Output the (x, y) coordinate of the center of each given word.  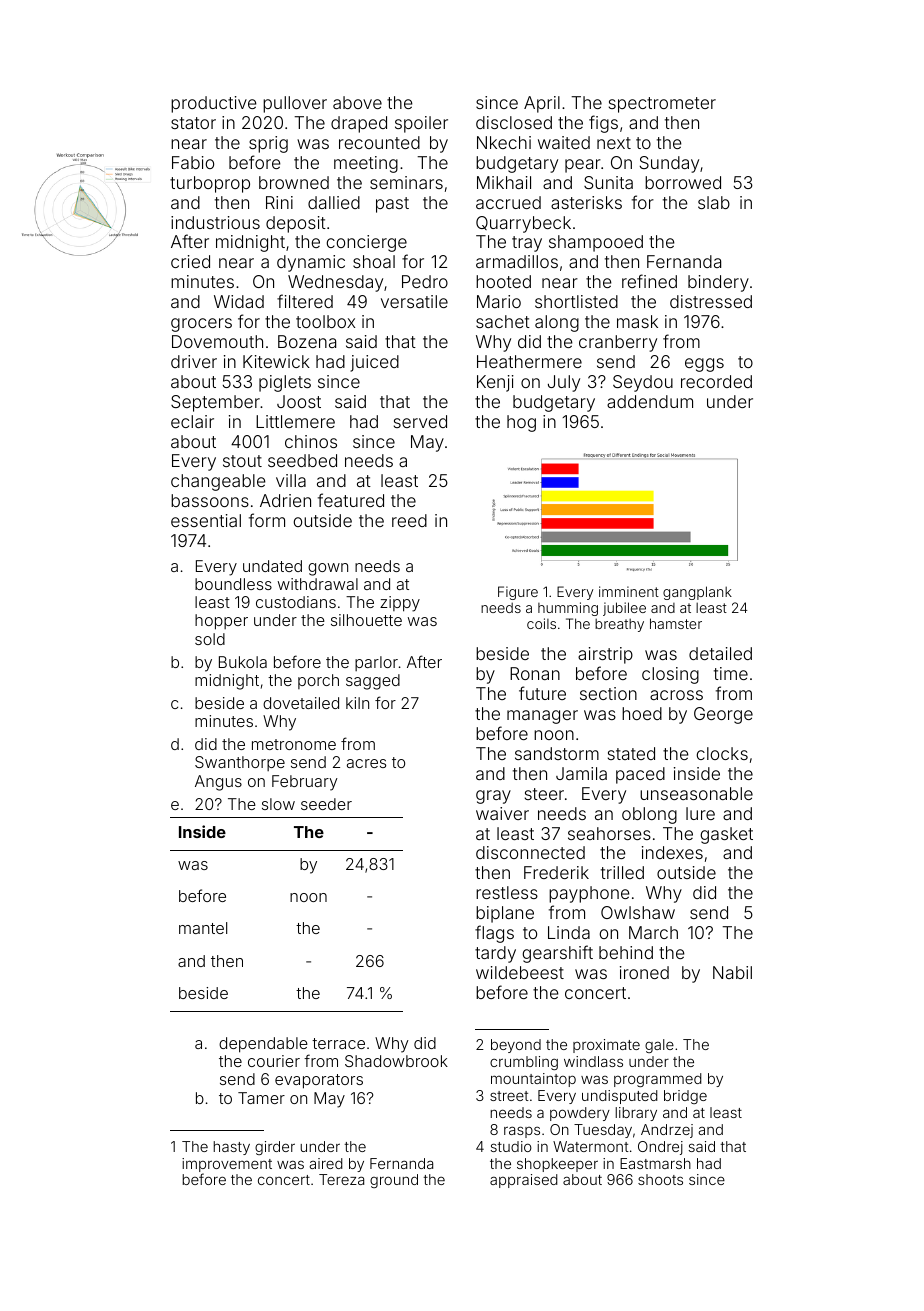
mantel (203, 928)
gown (328, 569)
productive (214, 104)
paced (640, 775)
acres (366, 763)
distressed (711, 301)
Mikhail (504, 182)
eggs (704, 365)
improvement (227, 1165)
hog (521, 423)
